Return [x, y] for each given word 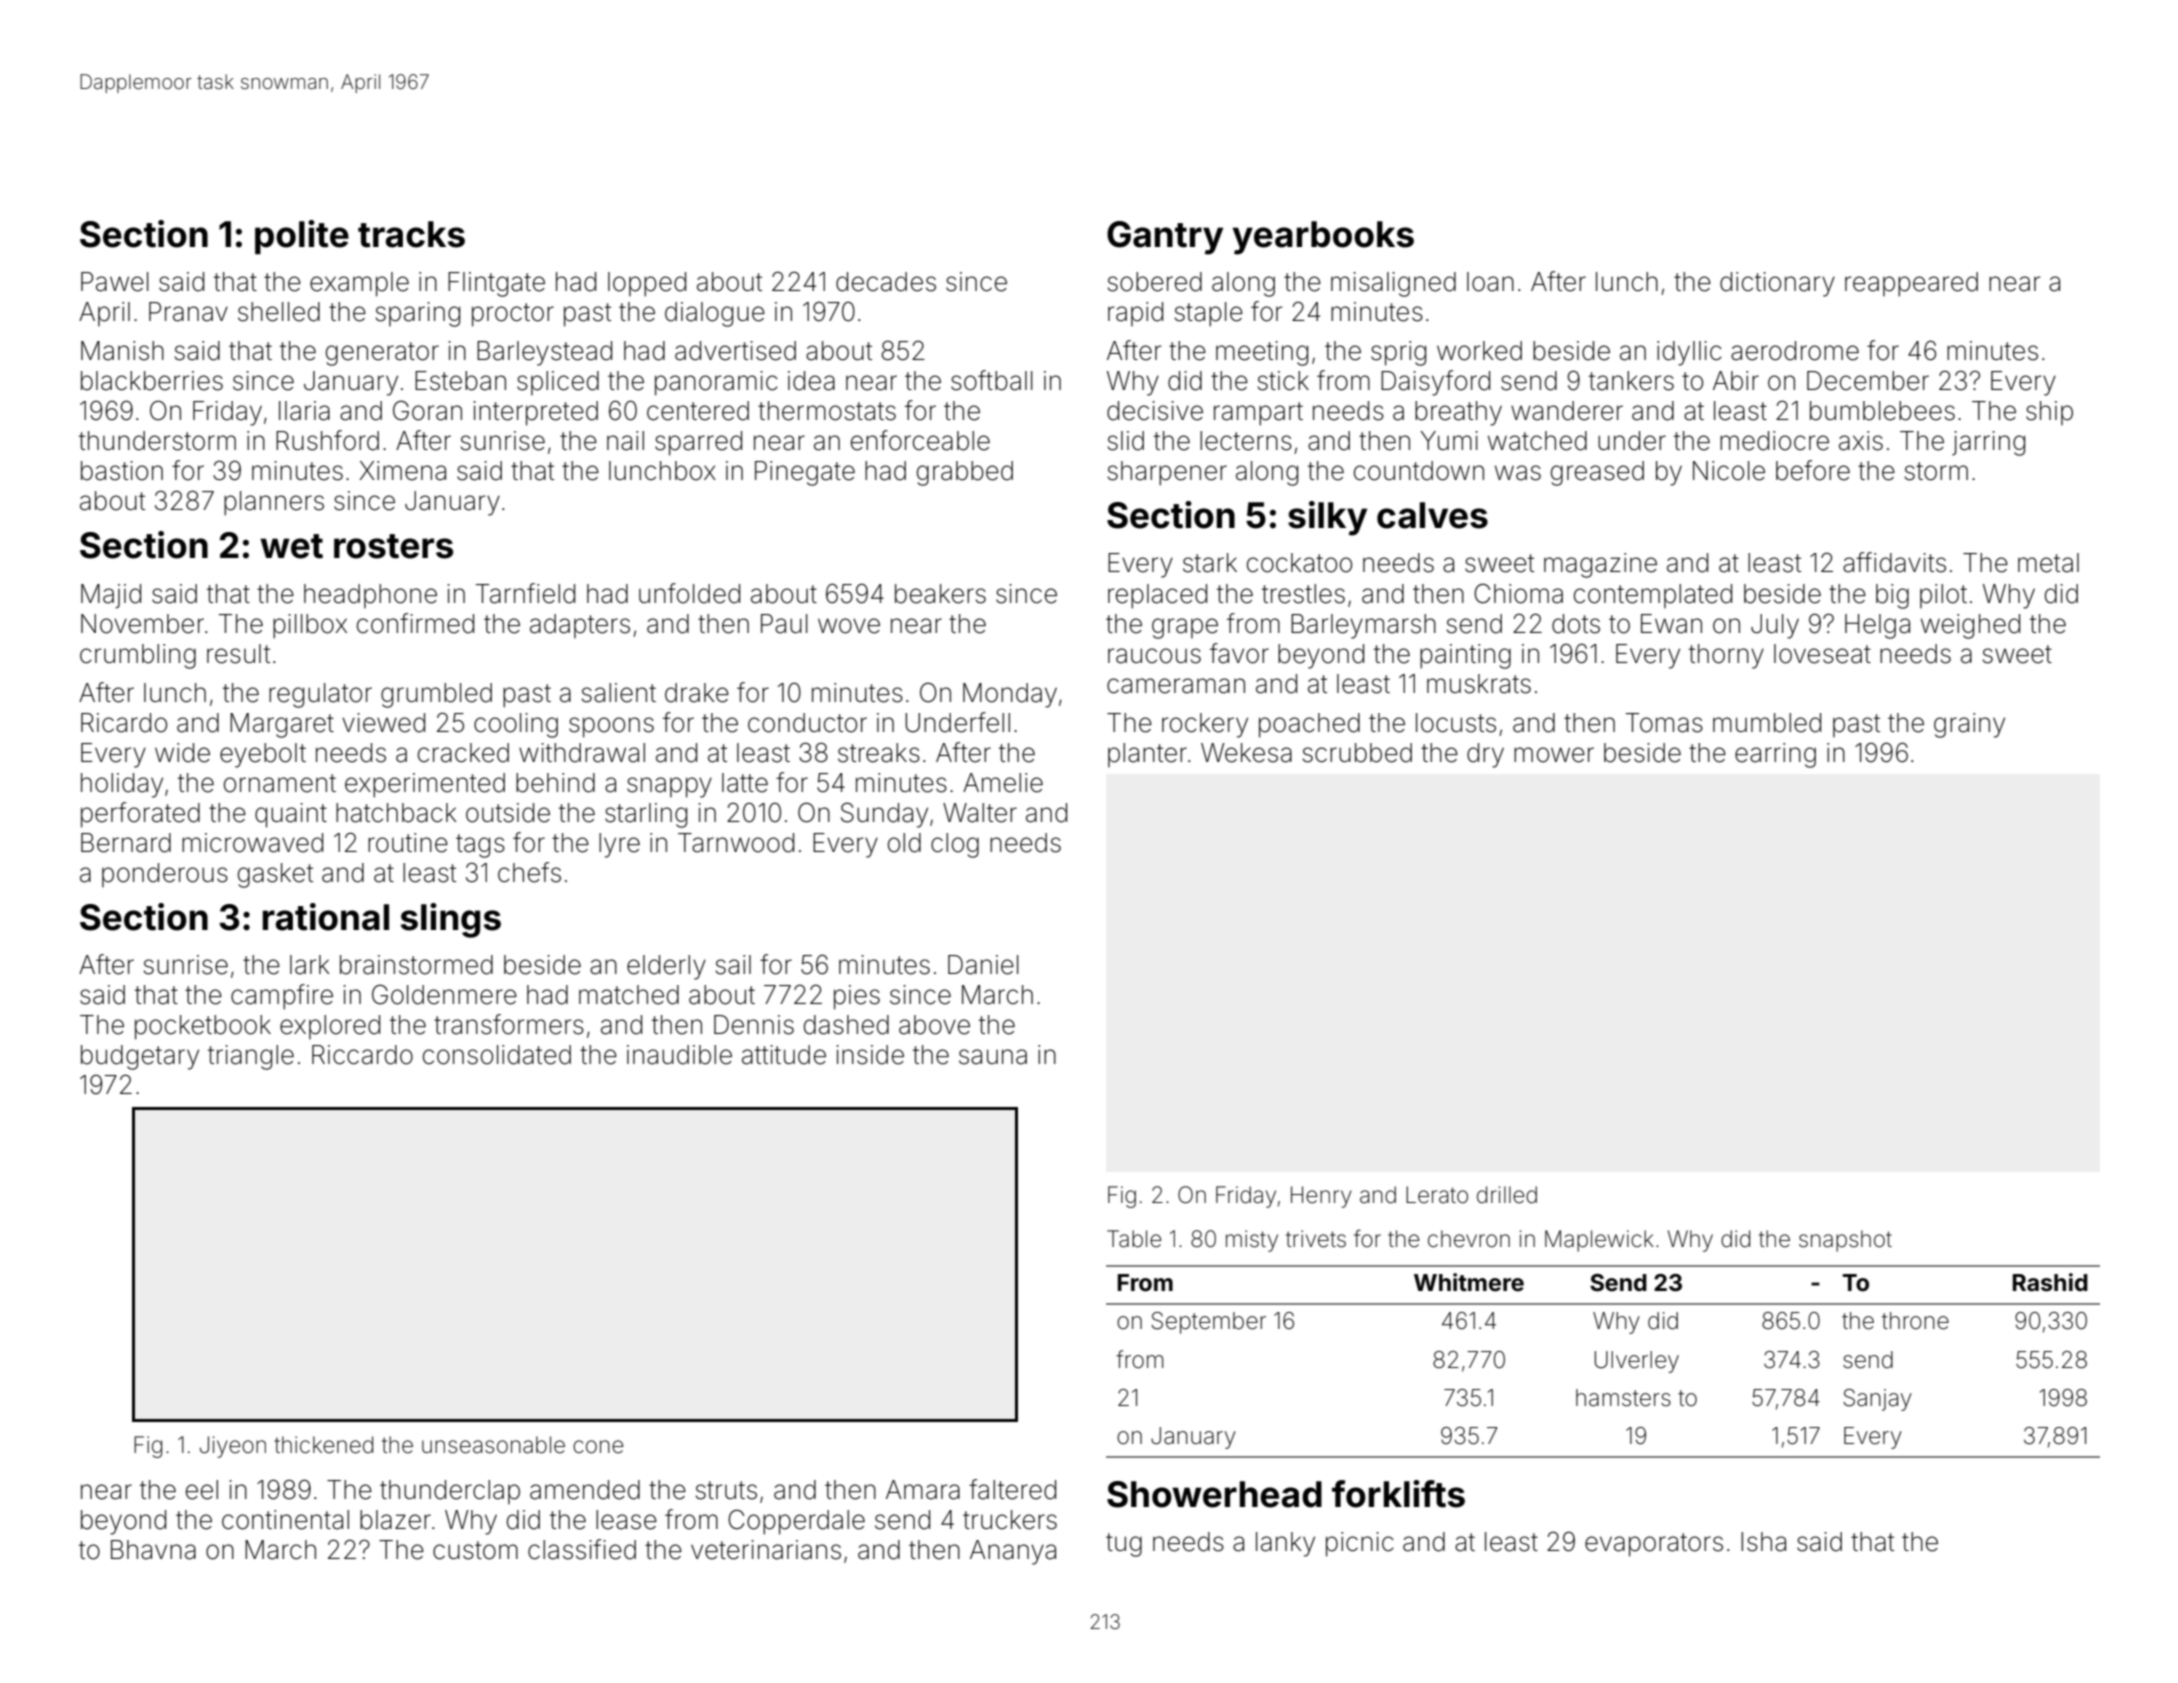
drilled [1507, 1195]
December [1868, 381]
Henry [1321, 1197]
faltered [1012, 1489]
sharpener [1167, 473]
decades [886, 282]
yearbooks [1323, 238]
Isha [1763, 1542]
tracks [411, 234]
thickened [323, 1445]
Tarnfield [525, 593]
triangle [251, 1057]
